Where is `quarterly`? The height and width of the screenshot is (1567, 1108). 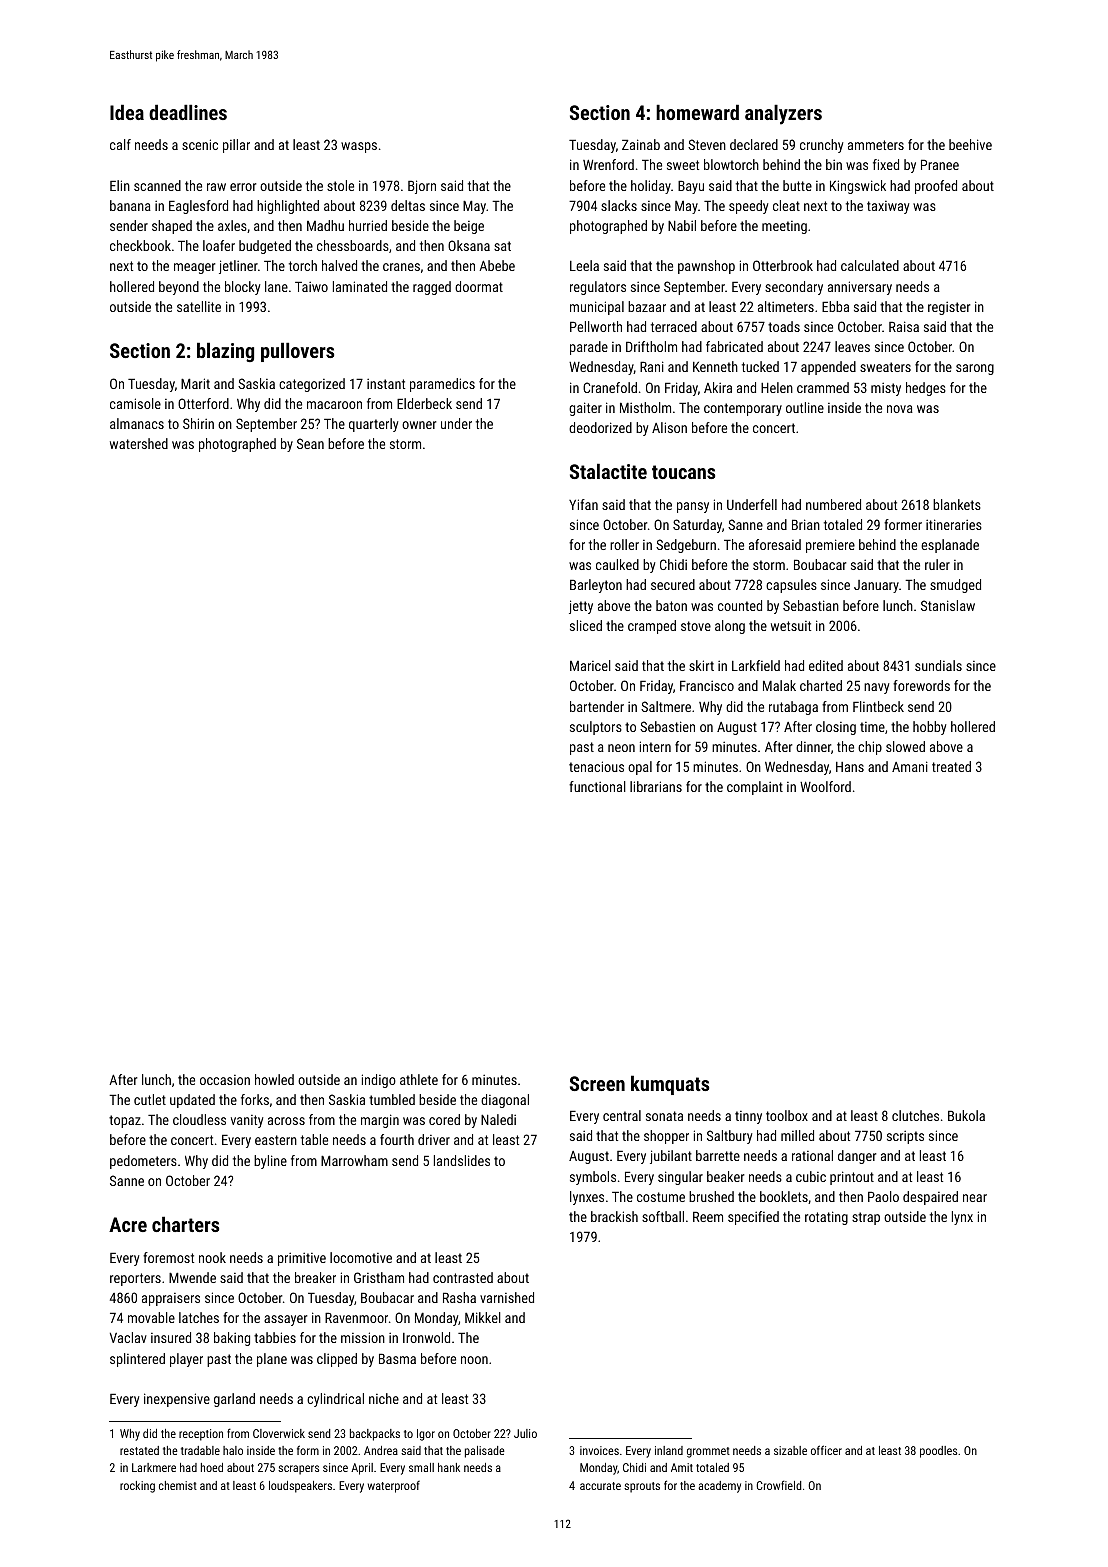 quarterly is located at coordinates (373, 425).
